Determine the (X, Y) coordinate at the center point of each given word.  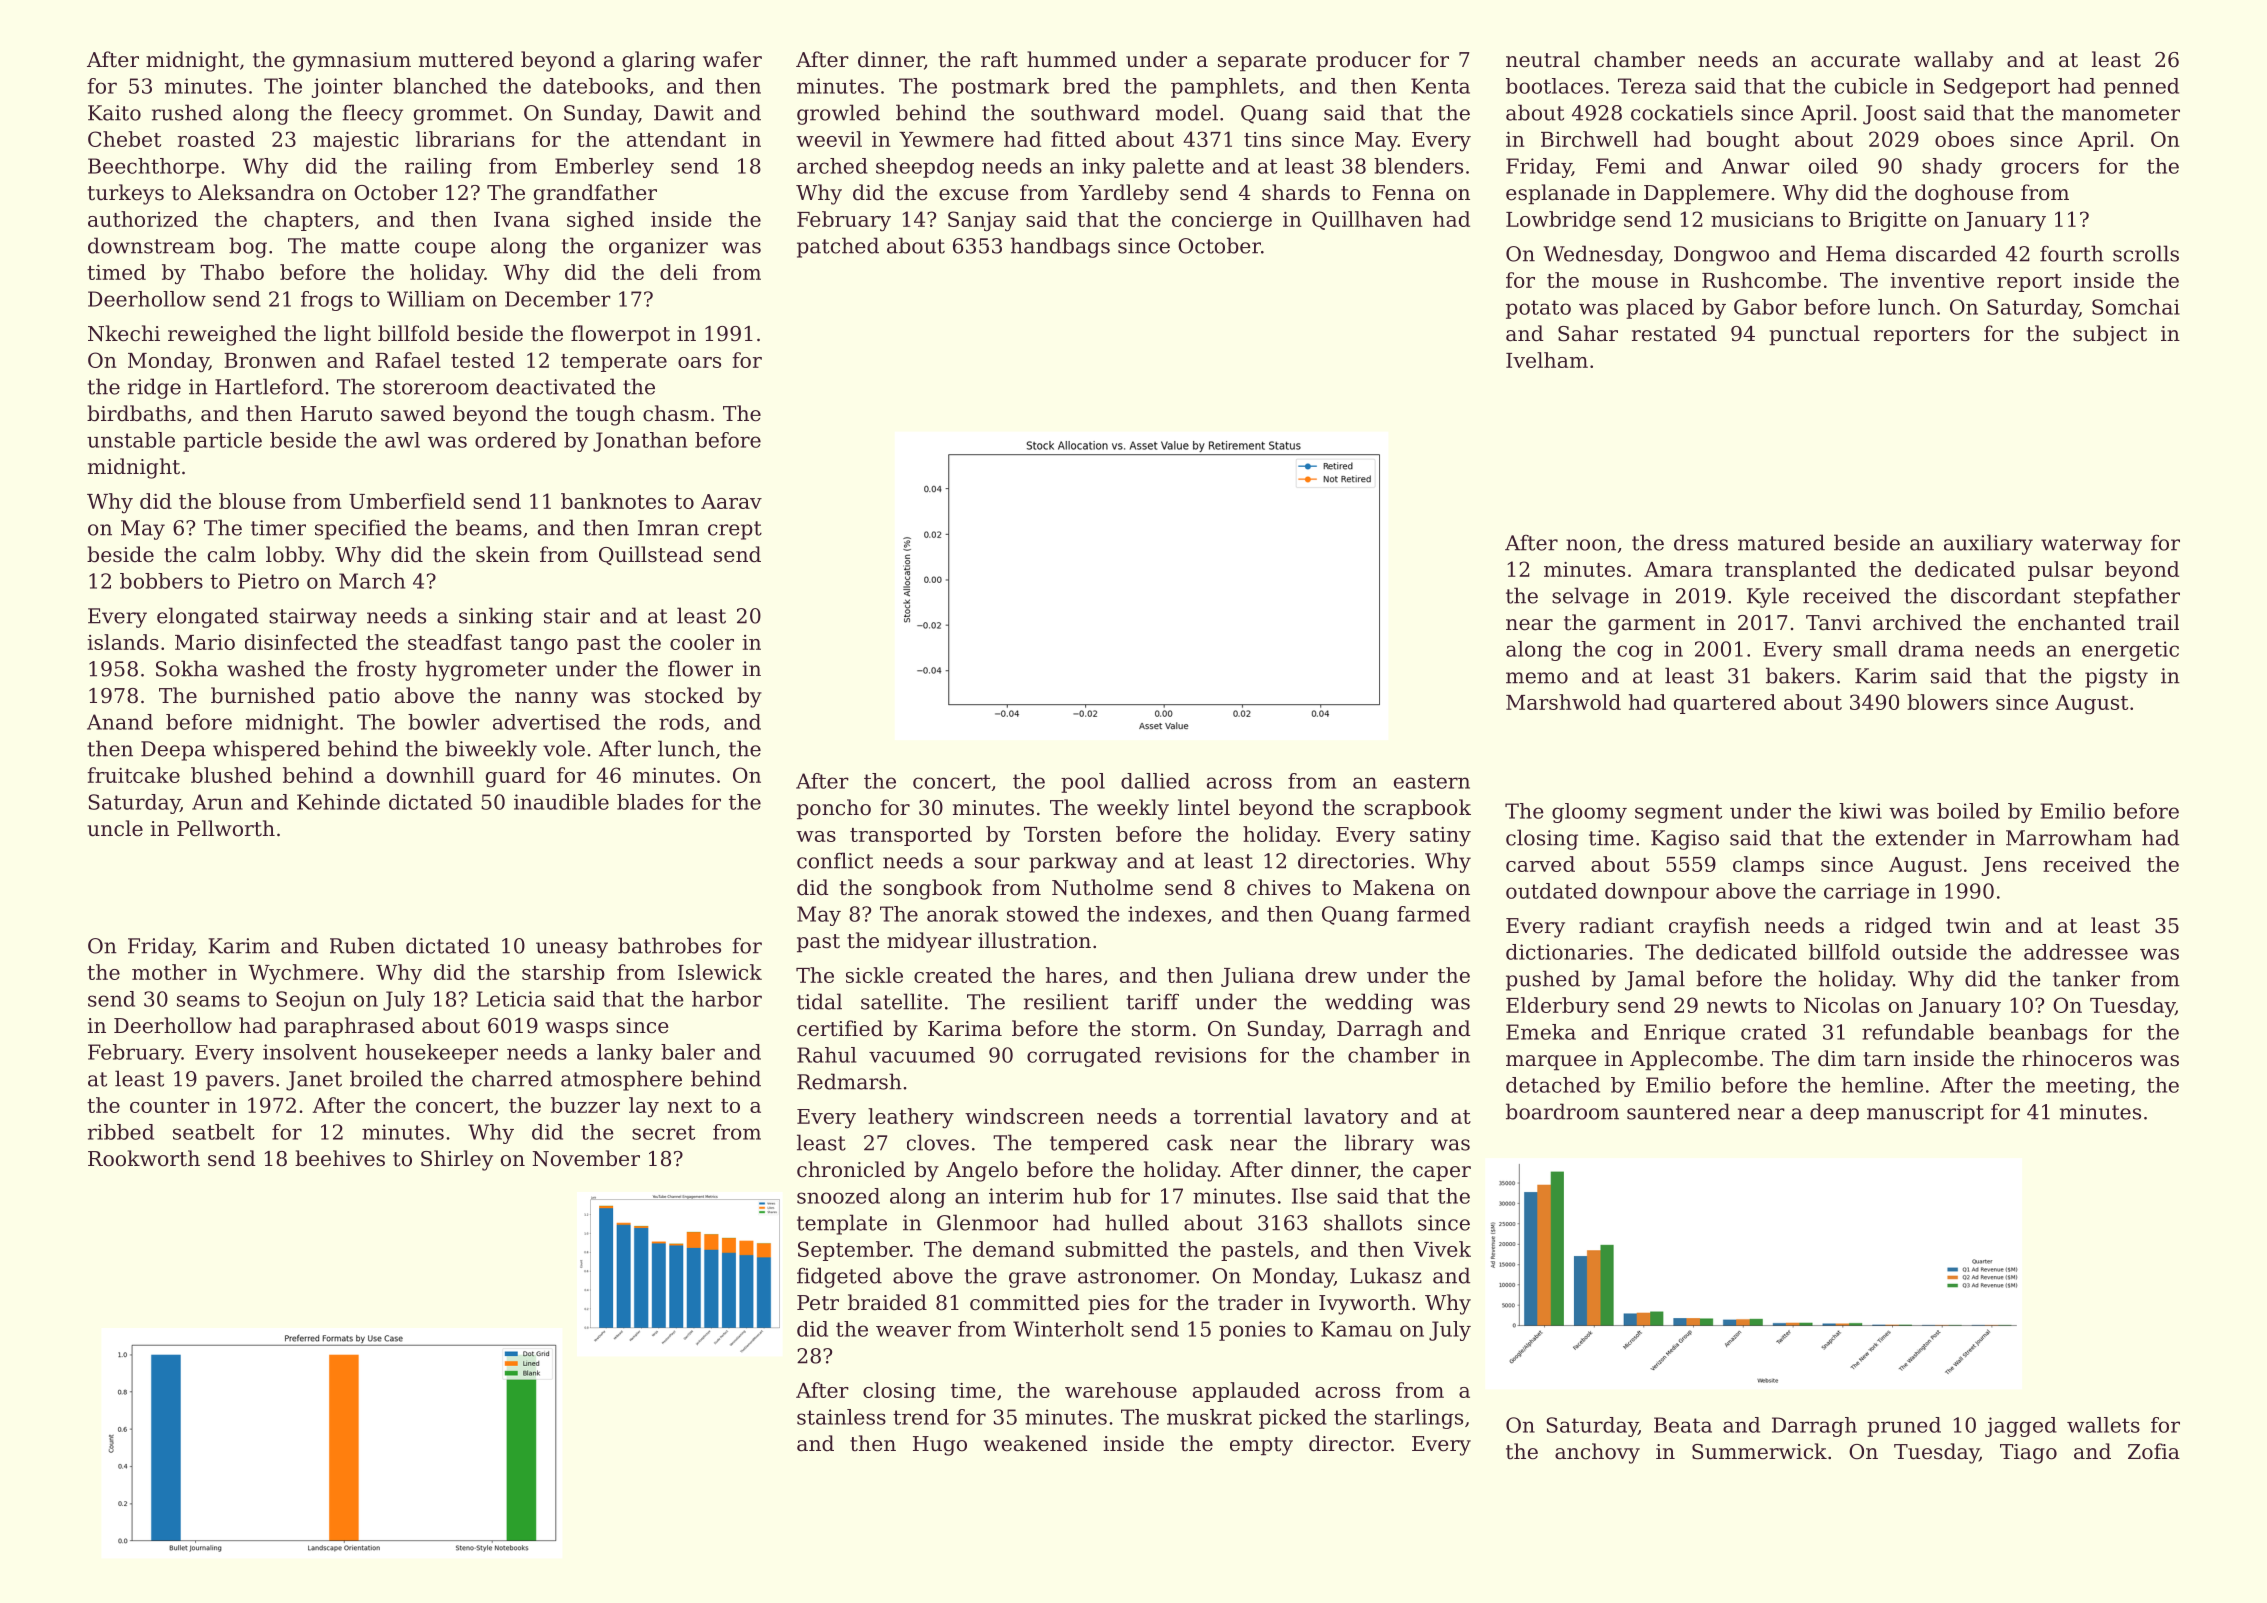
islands (123, 642)
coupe (445, 250)
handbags (1060, 247)
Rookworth (144, 1158)
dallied (1155, 781)
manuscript (1925, 1114)
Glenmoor (987, 1222)
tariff (1152, 1001)
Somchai (2136, 307)
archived (1917, 622)
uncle (115, 828)
